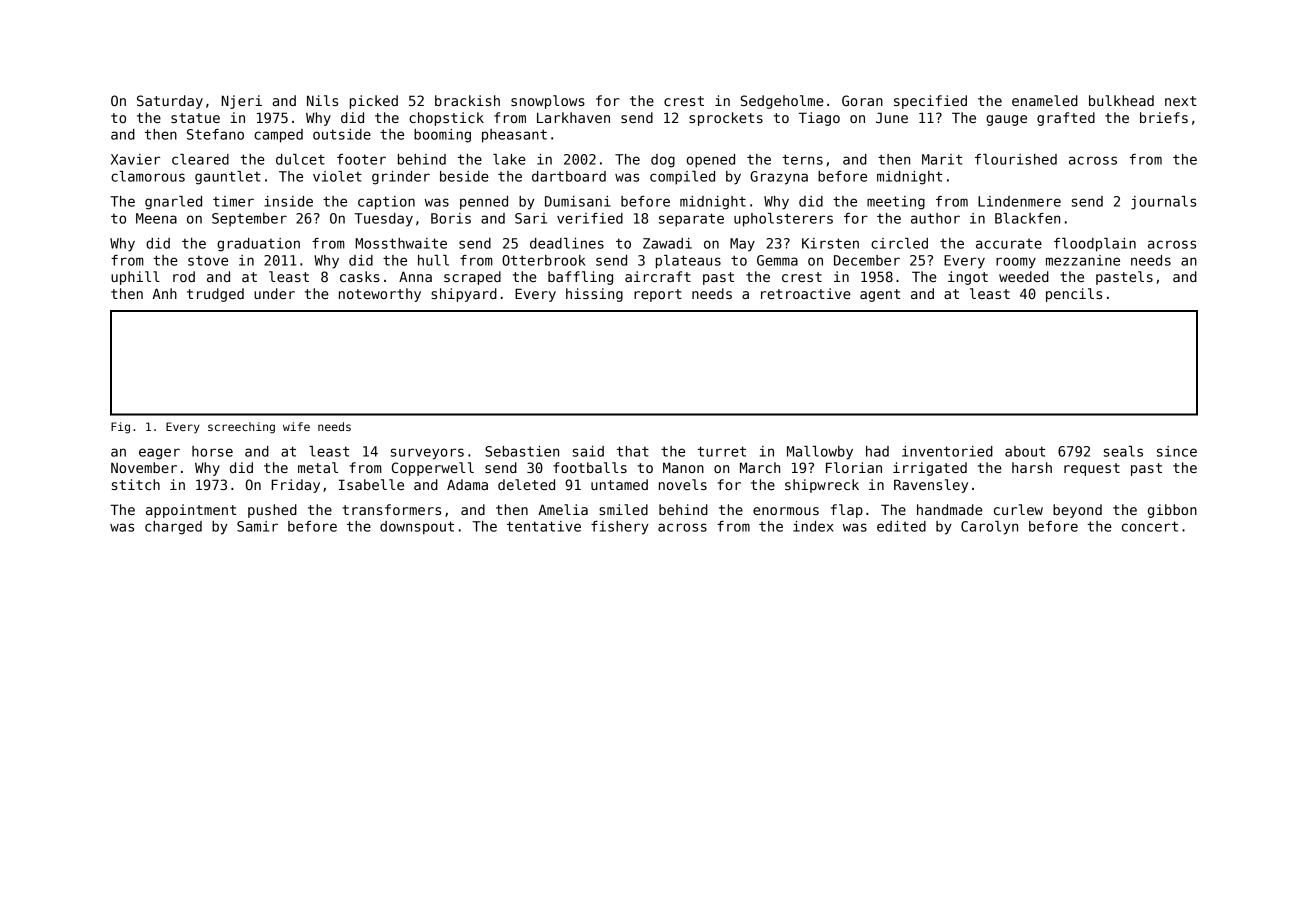  I want to click on violet, so click(337, 176).
